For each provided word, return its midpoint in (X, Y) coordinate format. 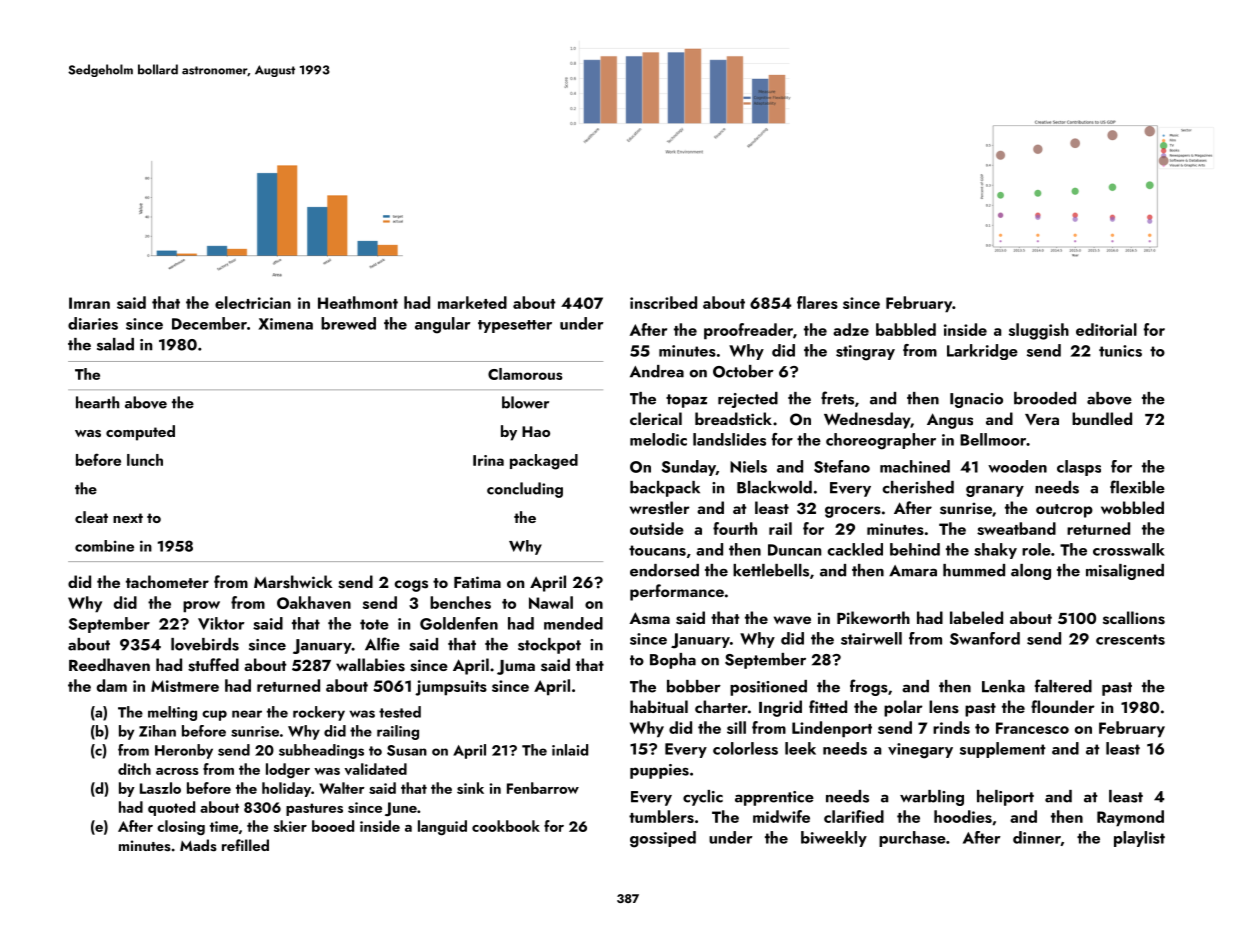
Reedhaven (109, 665)
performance (677, 592)
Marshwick (293, 582)
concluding (525, 490)
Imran (89, 303)
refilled (245, 845)
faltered (1063, 686)
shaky (995, 551)
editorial (1106, 329)
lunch (145, 460)
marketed (472, 302)
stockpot (549, 646)
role (1036, 549)
